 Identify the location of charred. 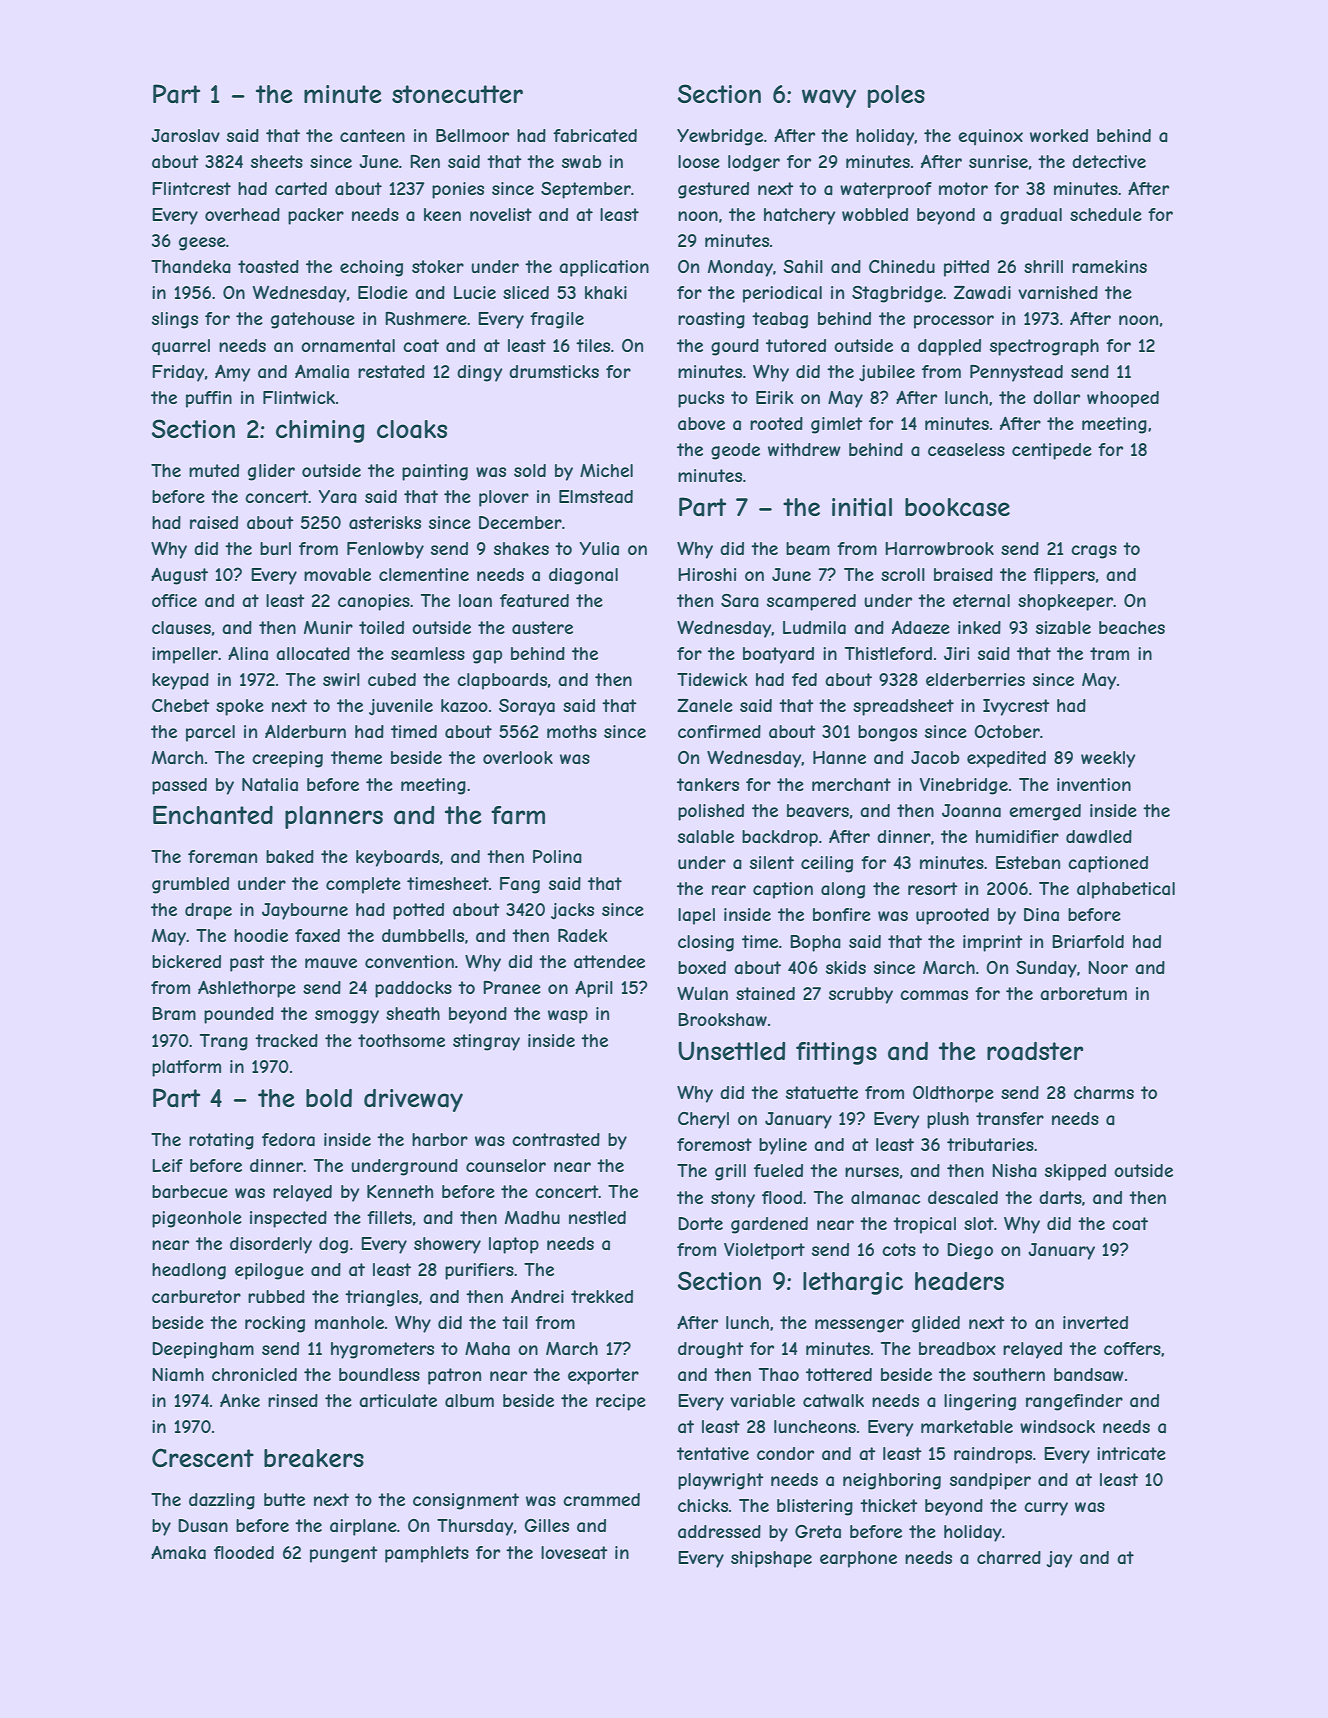
(1009, 1557).
